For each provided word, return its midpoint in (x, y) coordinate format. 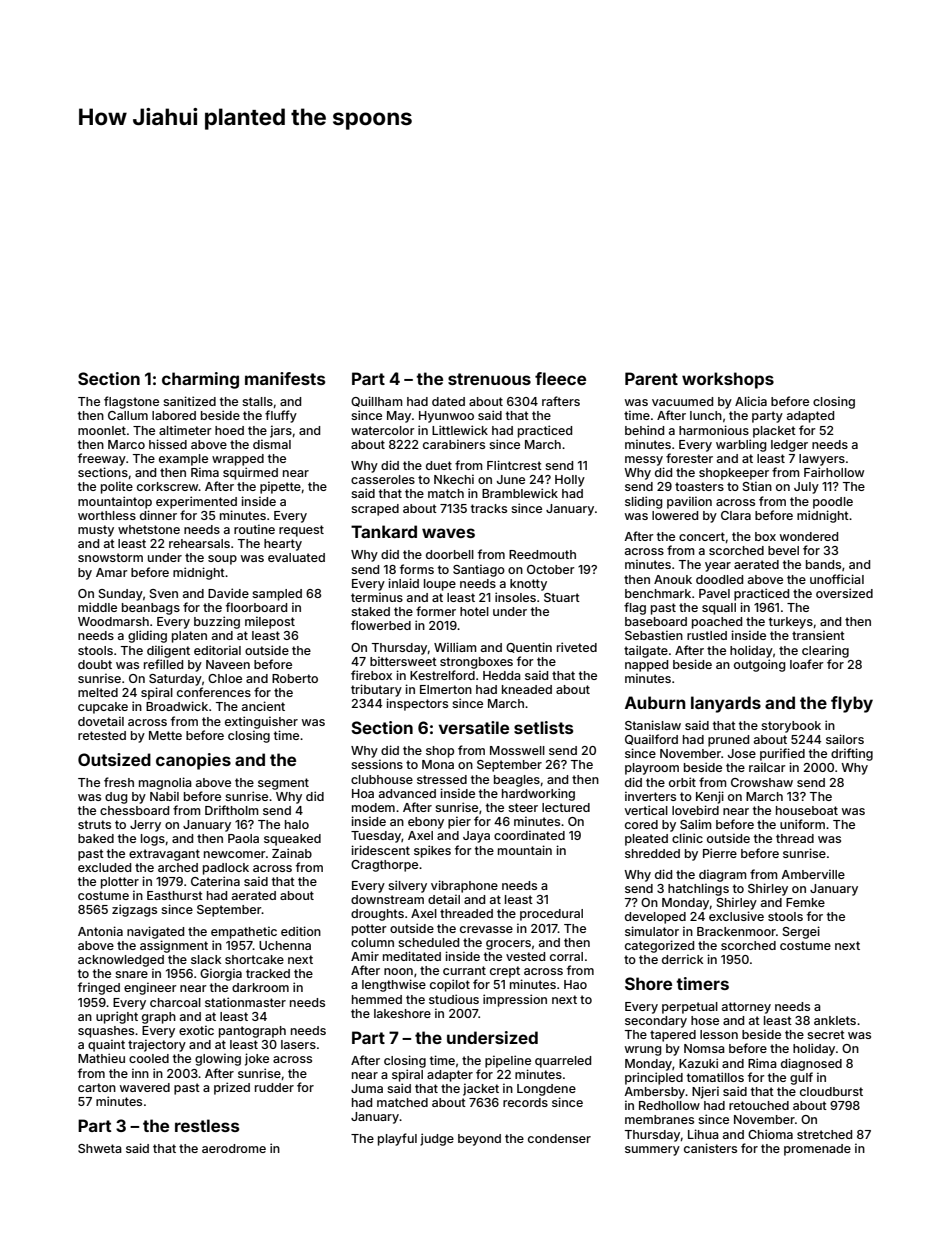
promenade (817, 1150)
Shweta (100, 1148)
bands (823, 564)
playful (397, 1139)
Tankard (384, 531)
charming (200, 380)
